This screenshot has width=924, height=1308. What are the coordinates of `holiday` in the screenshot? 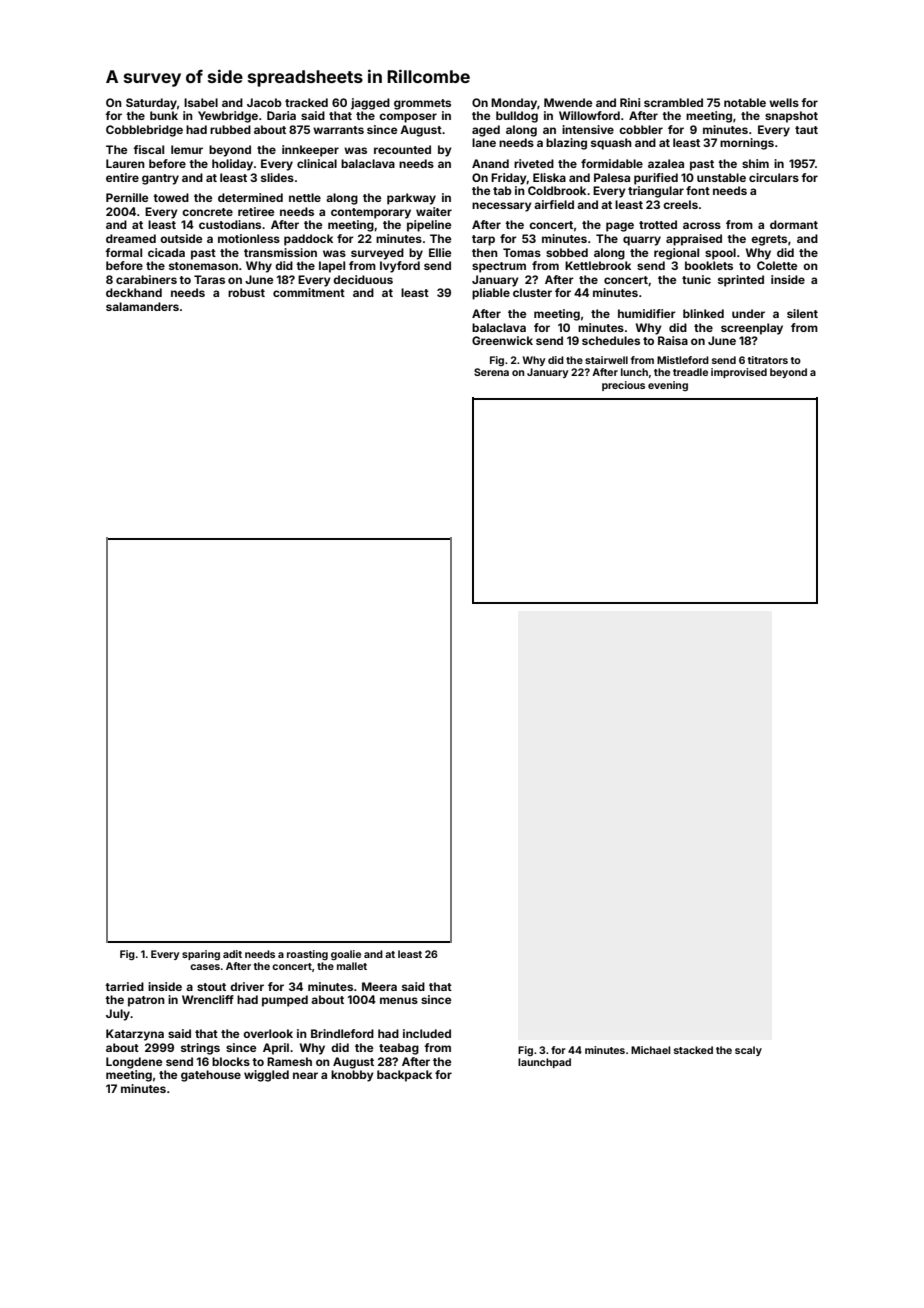 It's located at (232, 165).
